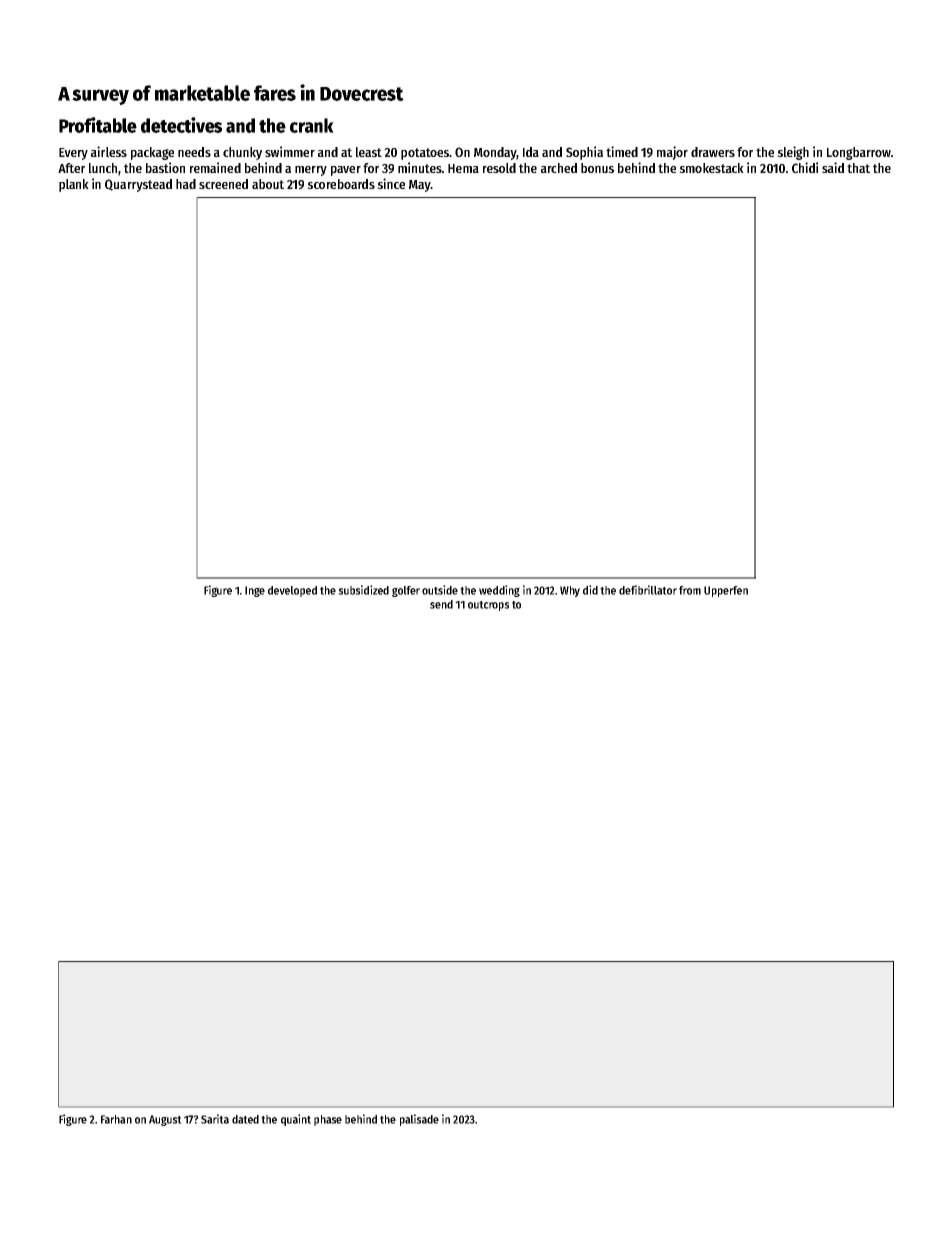 Image resolution: width=952 pixels, height=1233 pixels. Describe the element at coordinates (419, 1120) in the page. I see `palisade` at that location.
